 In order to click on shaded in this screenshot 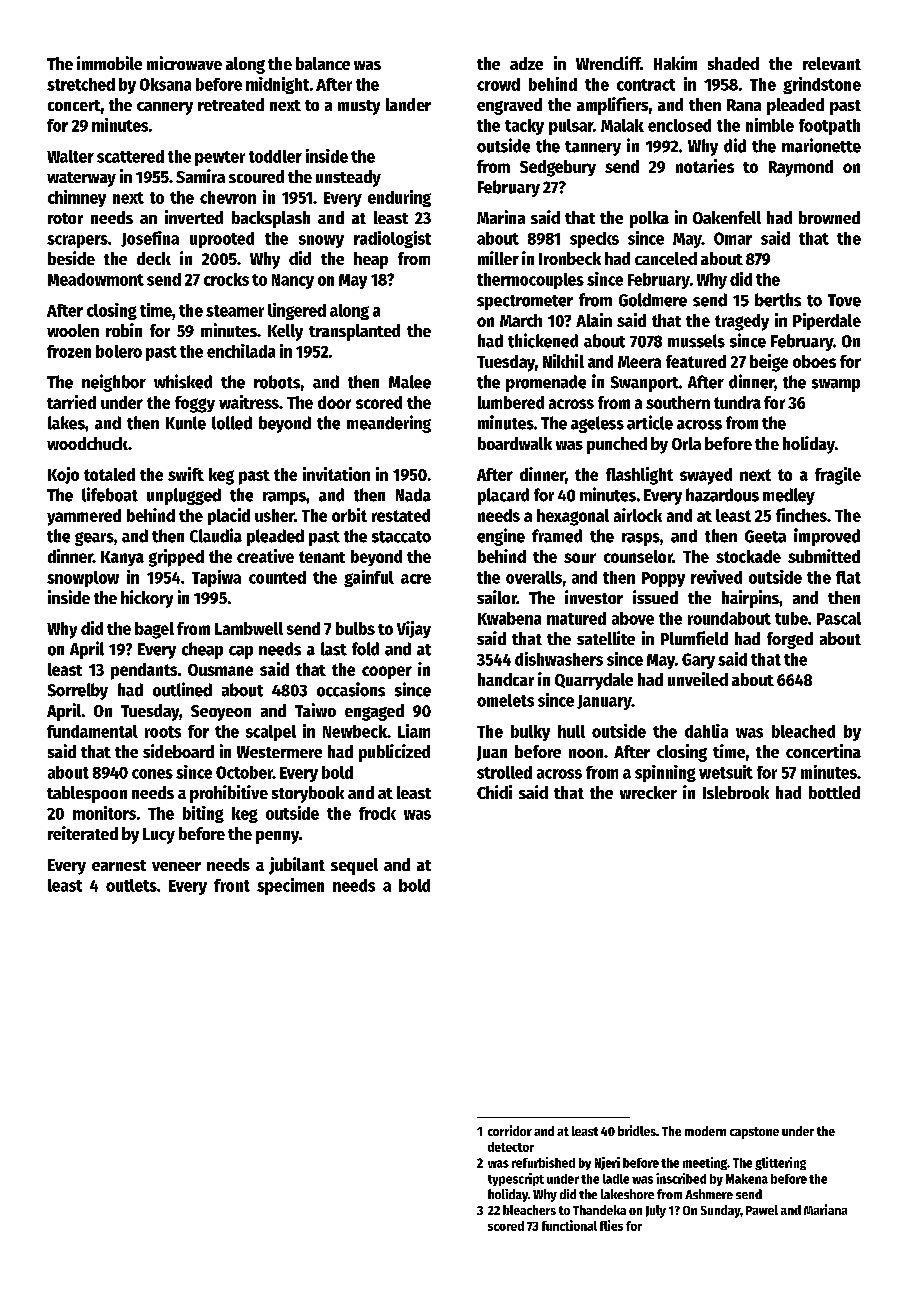, I will do `click(733, 63)`.
